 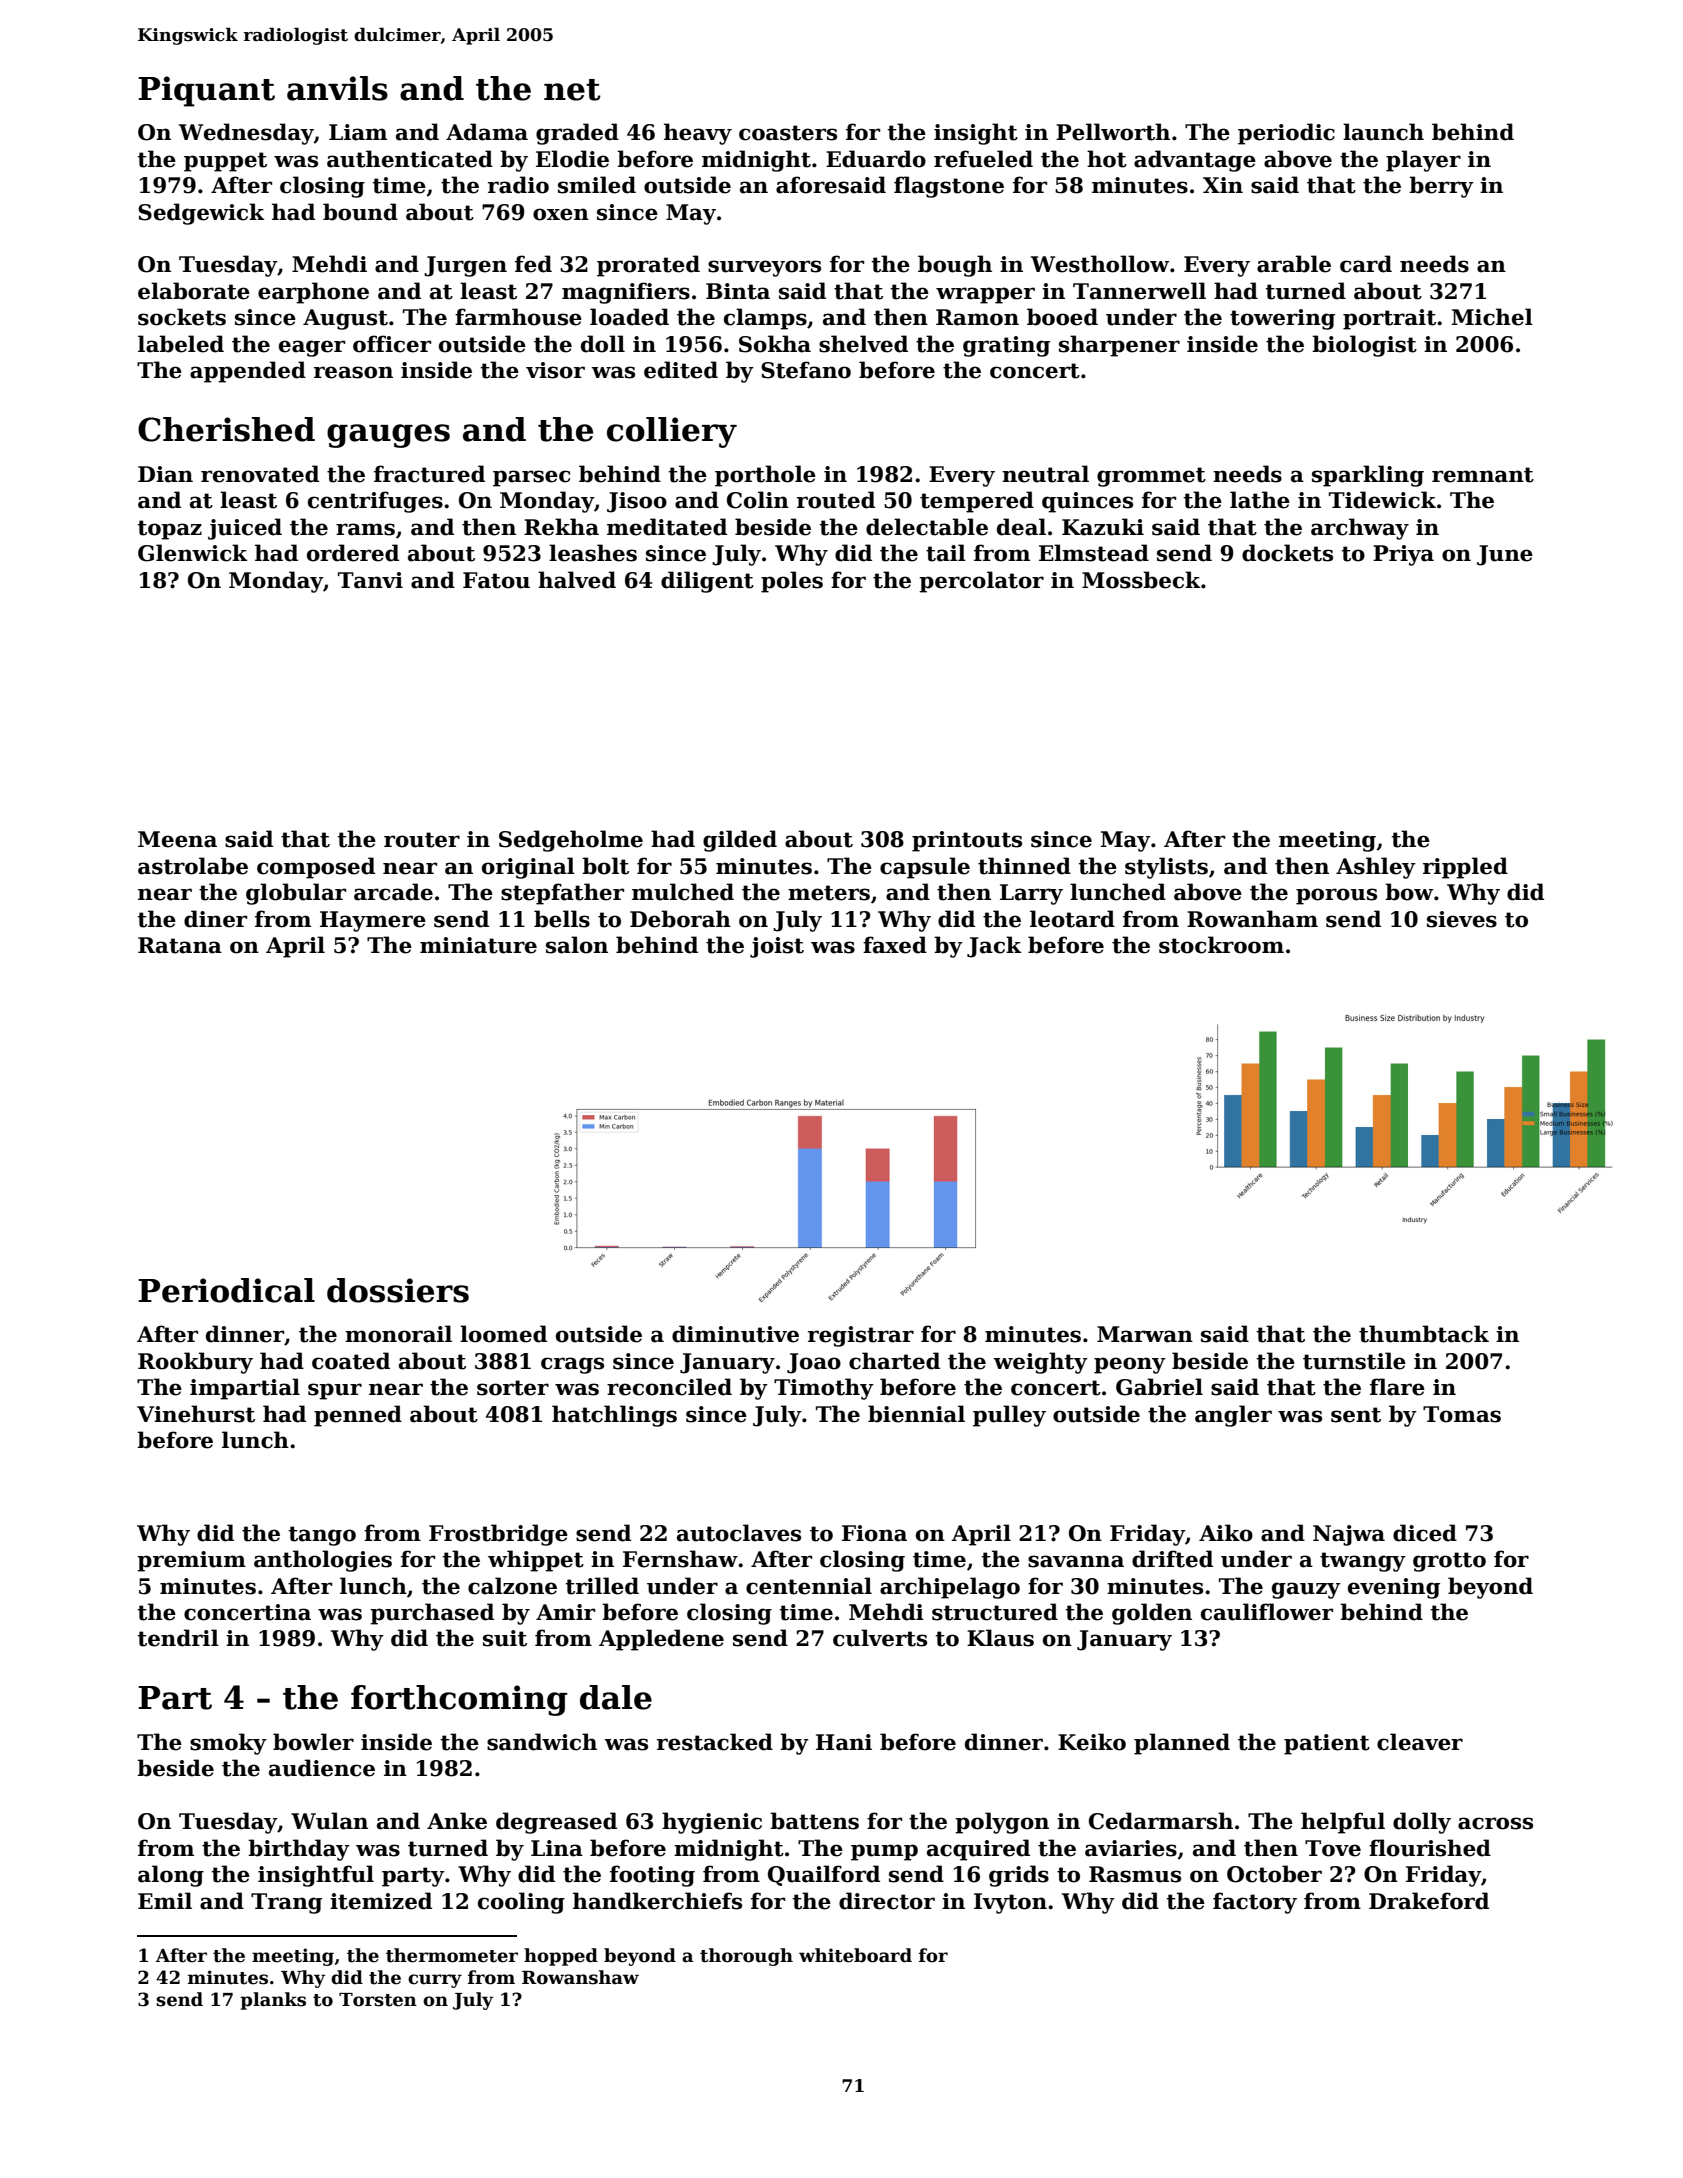 I want to click on parsec, so click(x=531, y=478).
